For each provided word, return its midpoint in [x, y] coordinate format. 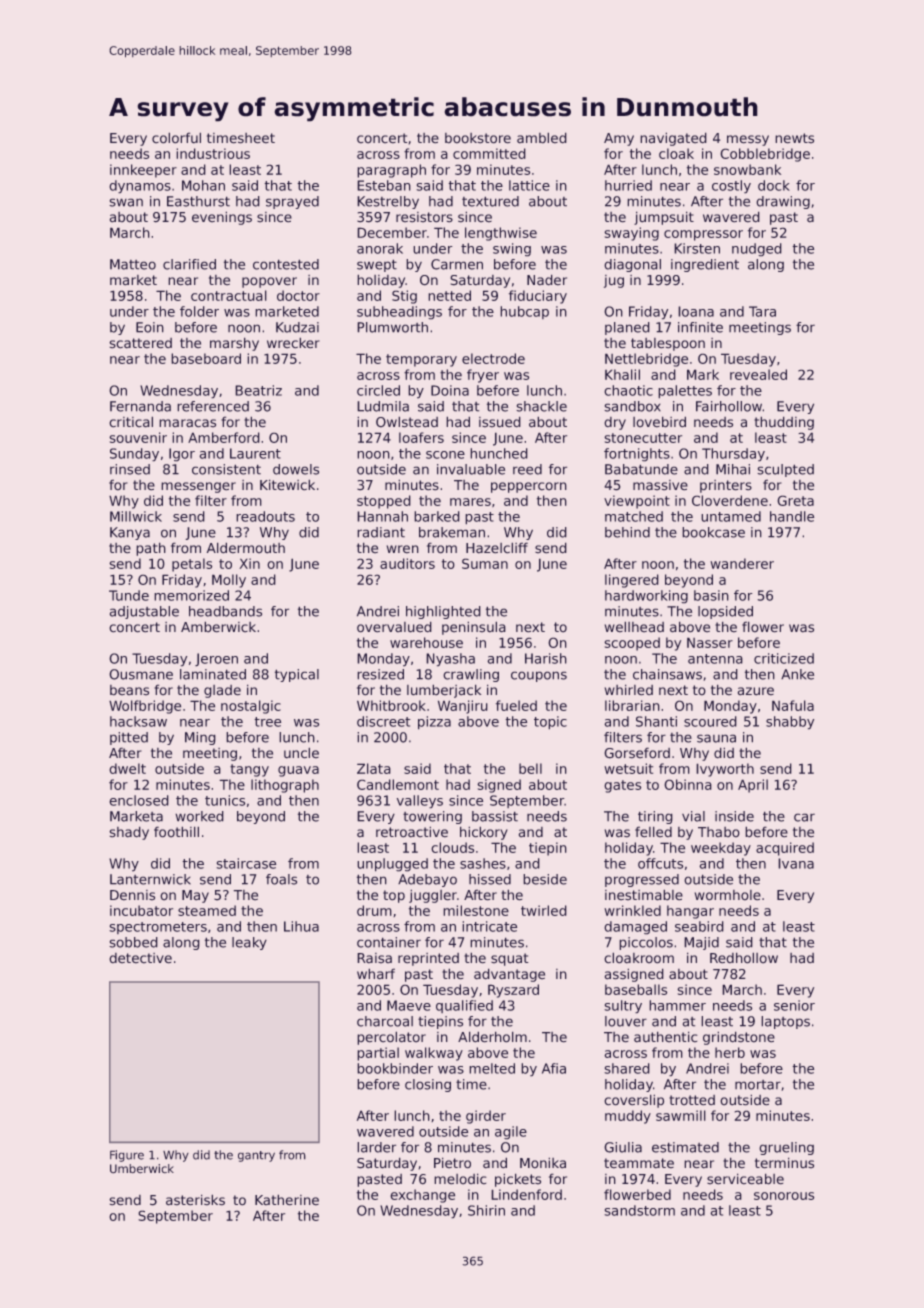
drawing [783, 202]
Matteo [133, 264]
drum [374, 910]
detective [140, 958]
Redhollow [744, 958]
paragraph [391, 171]
